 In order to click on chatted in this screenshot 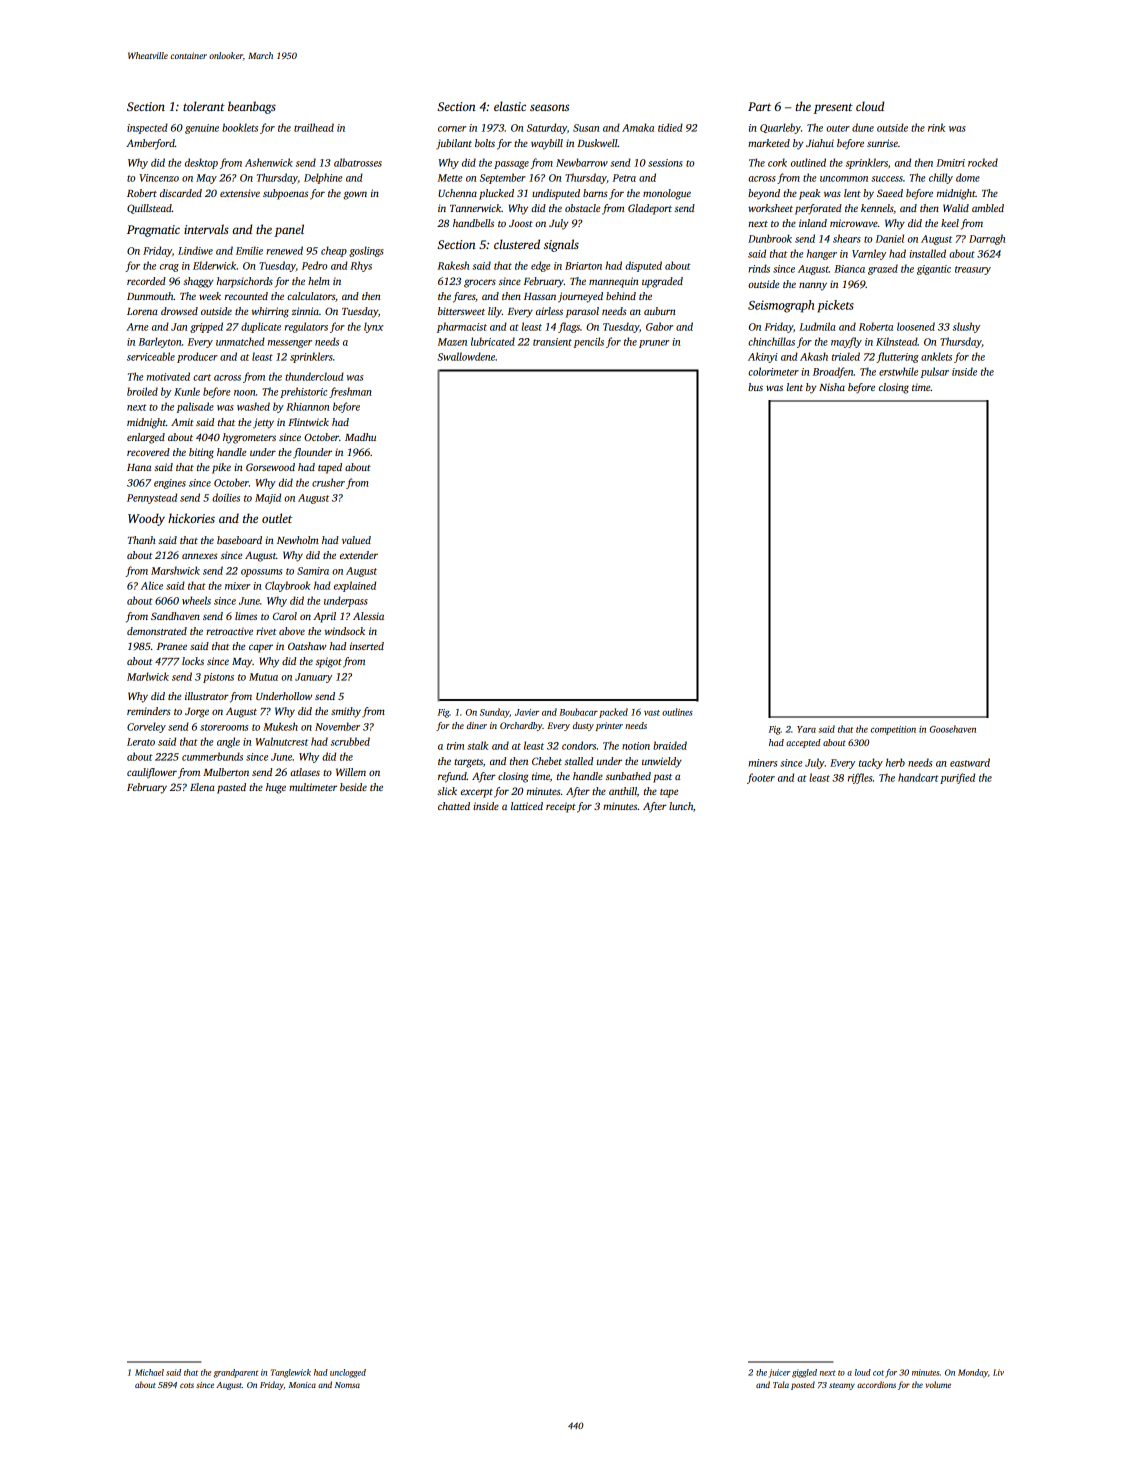, I will do `click(454, 806)`.
